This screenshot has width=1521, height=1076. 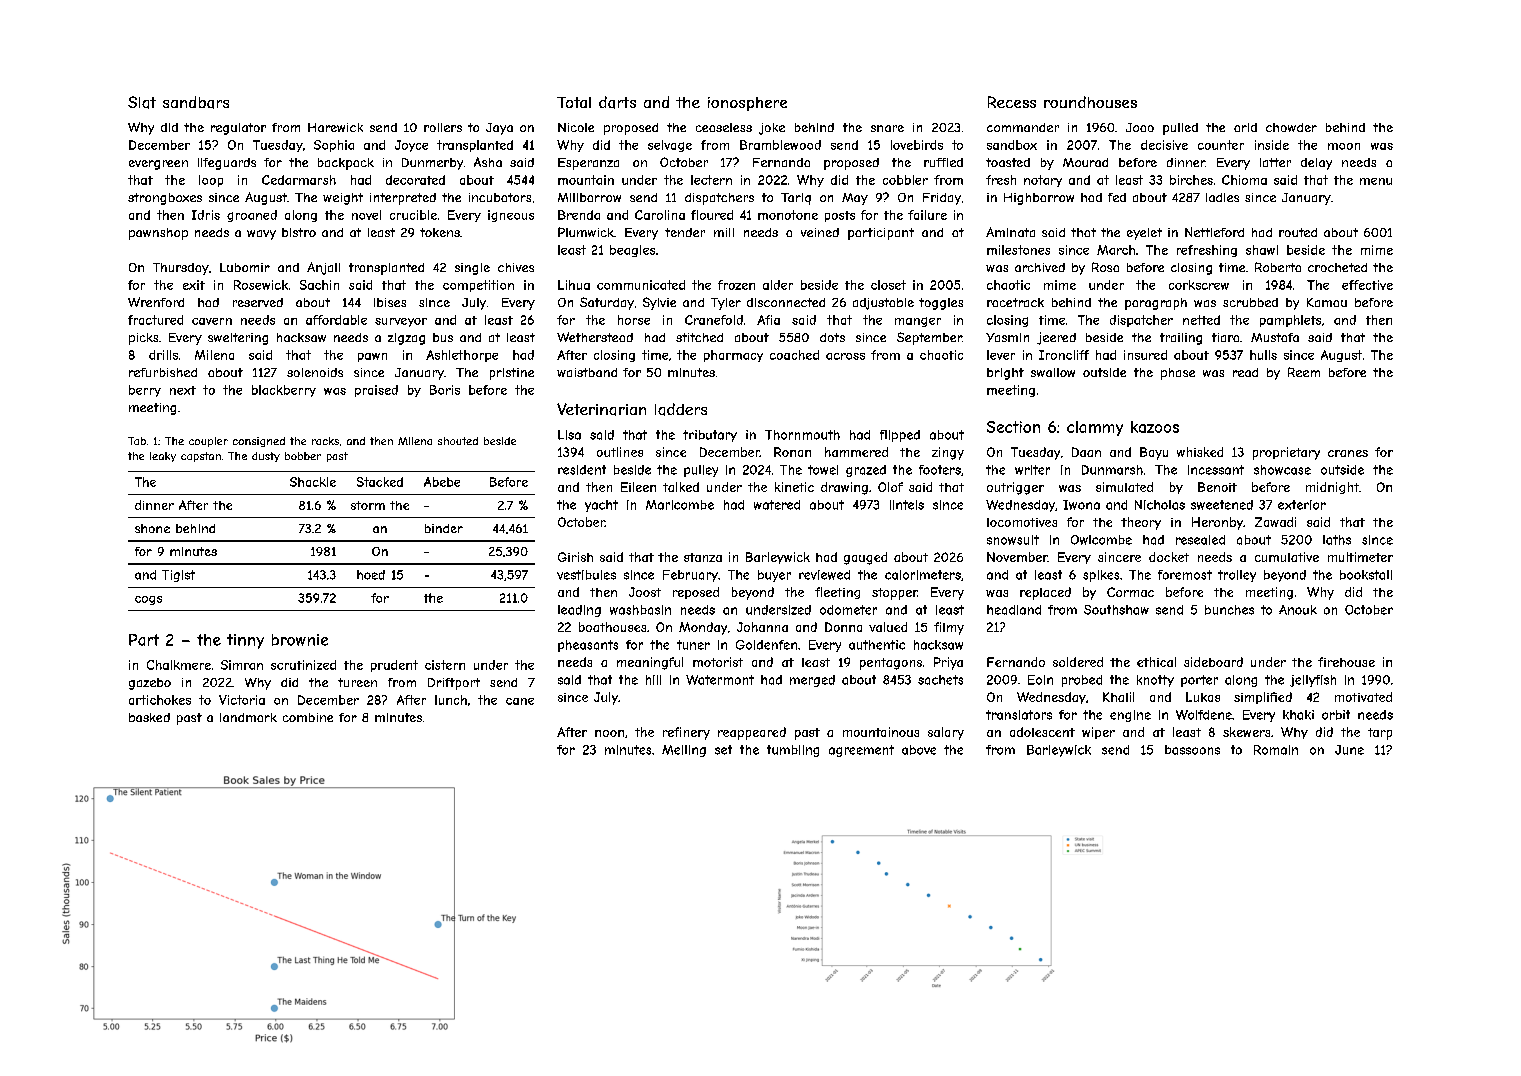 I want to click on binder, so click(x=444, y=528).
